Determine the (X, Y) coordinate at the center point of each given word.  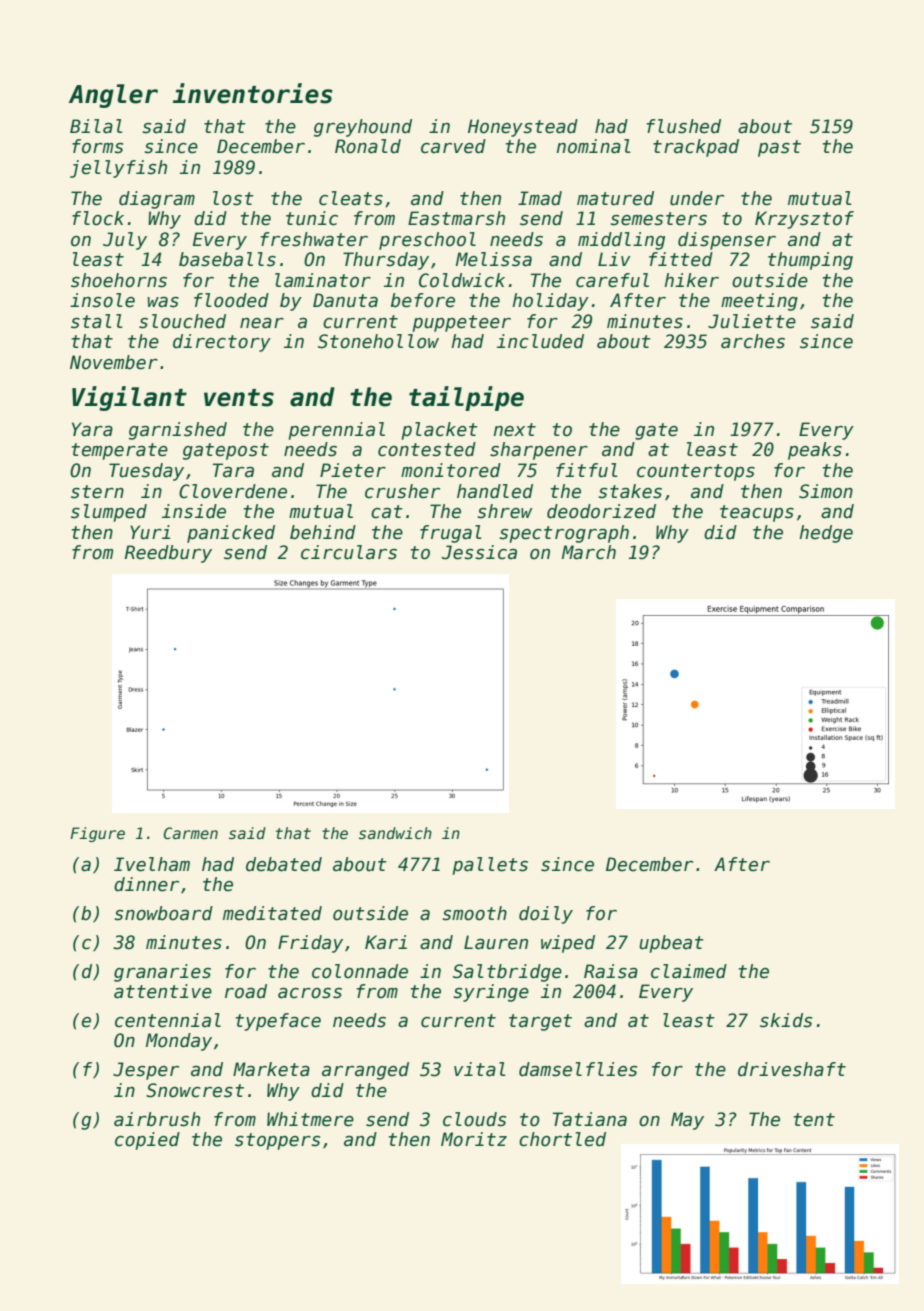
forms (97, 146)
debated (284, 864)
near (262, 323)
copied (147, 1141)
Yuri (150, 532)
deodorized (601, 511)
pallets (490, 866)
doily (546, 915)
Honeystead (523, 128)
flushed (684, 126)
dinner (146, 884)
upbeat (671, 944)
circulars (349, 552)
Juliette (752, 321)
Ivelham (152, 864)
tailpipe (466, 398)
